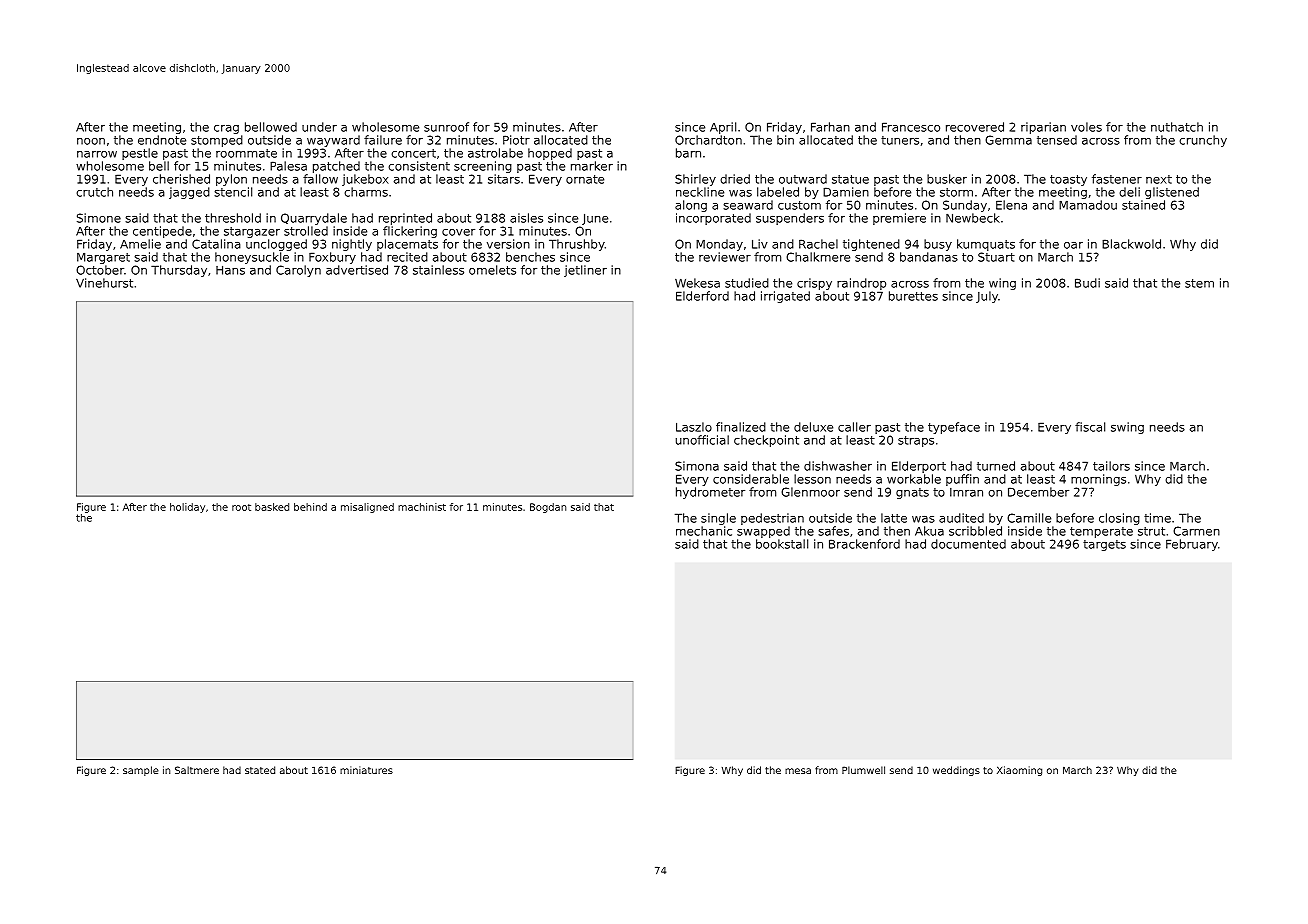  What do you see at coordinates (1192, 545) in the screenshot?
I see `February` at bounding box center [1192, 545].
